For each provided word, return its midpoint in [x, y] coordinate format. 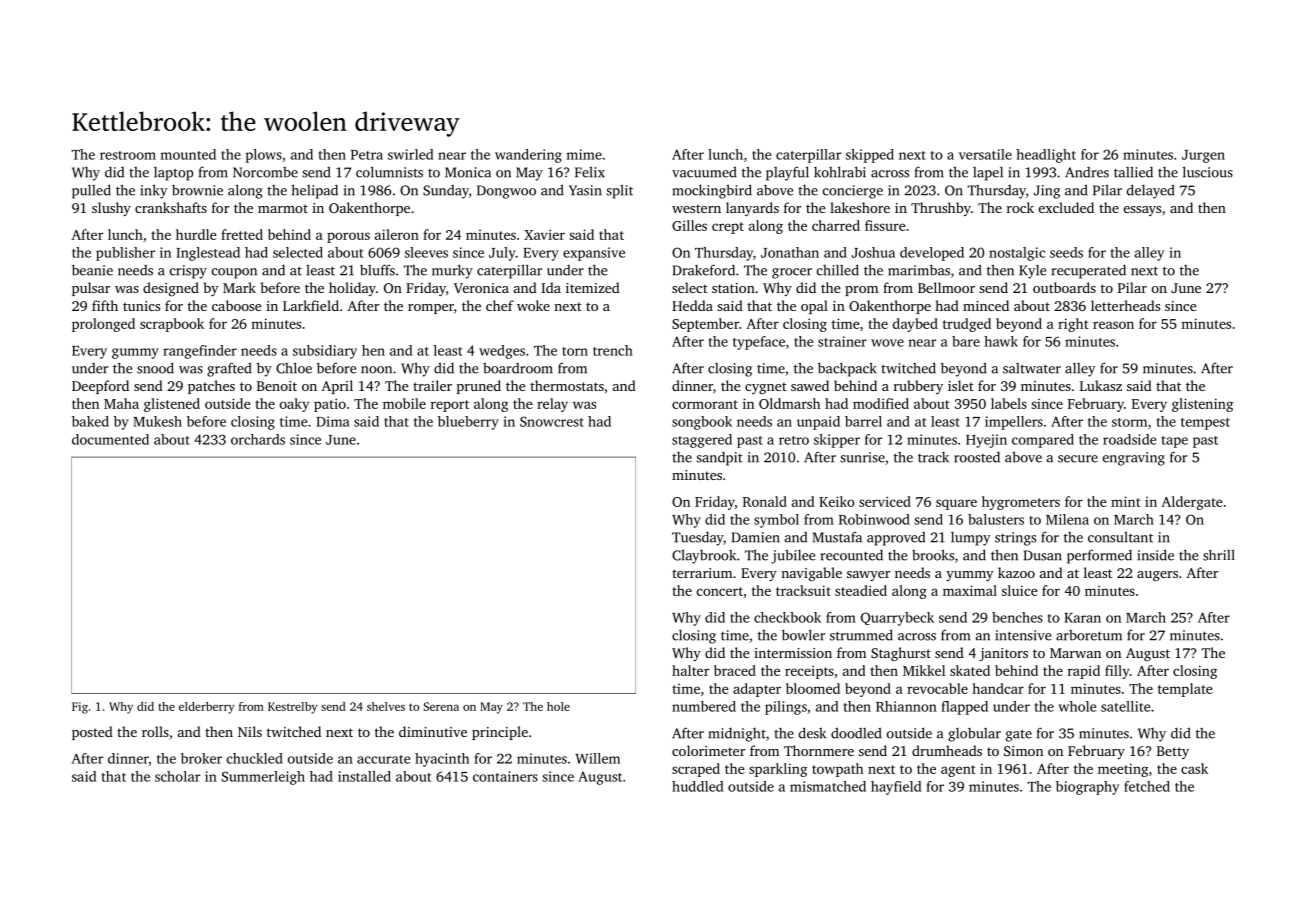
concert [720, 591]
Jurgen [1203, 156]
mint [1126, 501]
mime [584, 154]
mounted [188, 154]
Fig [80, 708]
